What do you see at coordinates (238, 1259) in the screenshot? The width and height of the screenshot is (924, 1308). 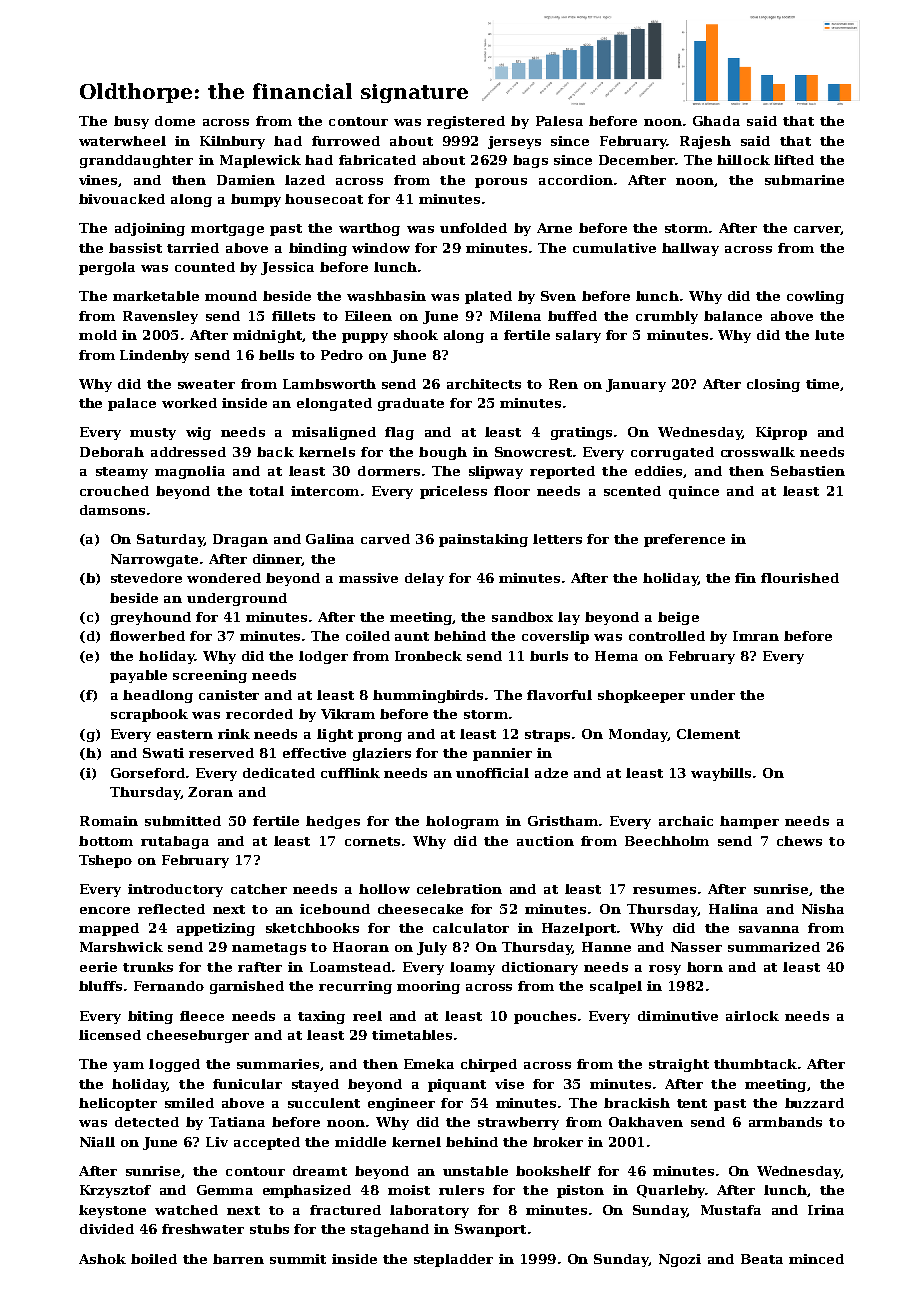 I see `barren` at bounding box center [238, 1259].
